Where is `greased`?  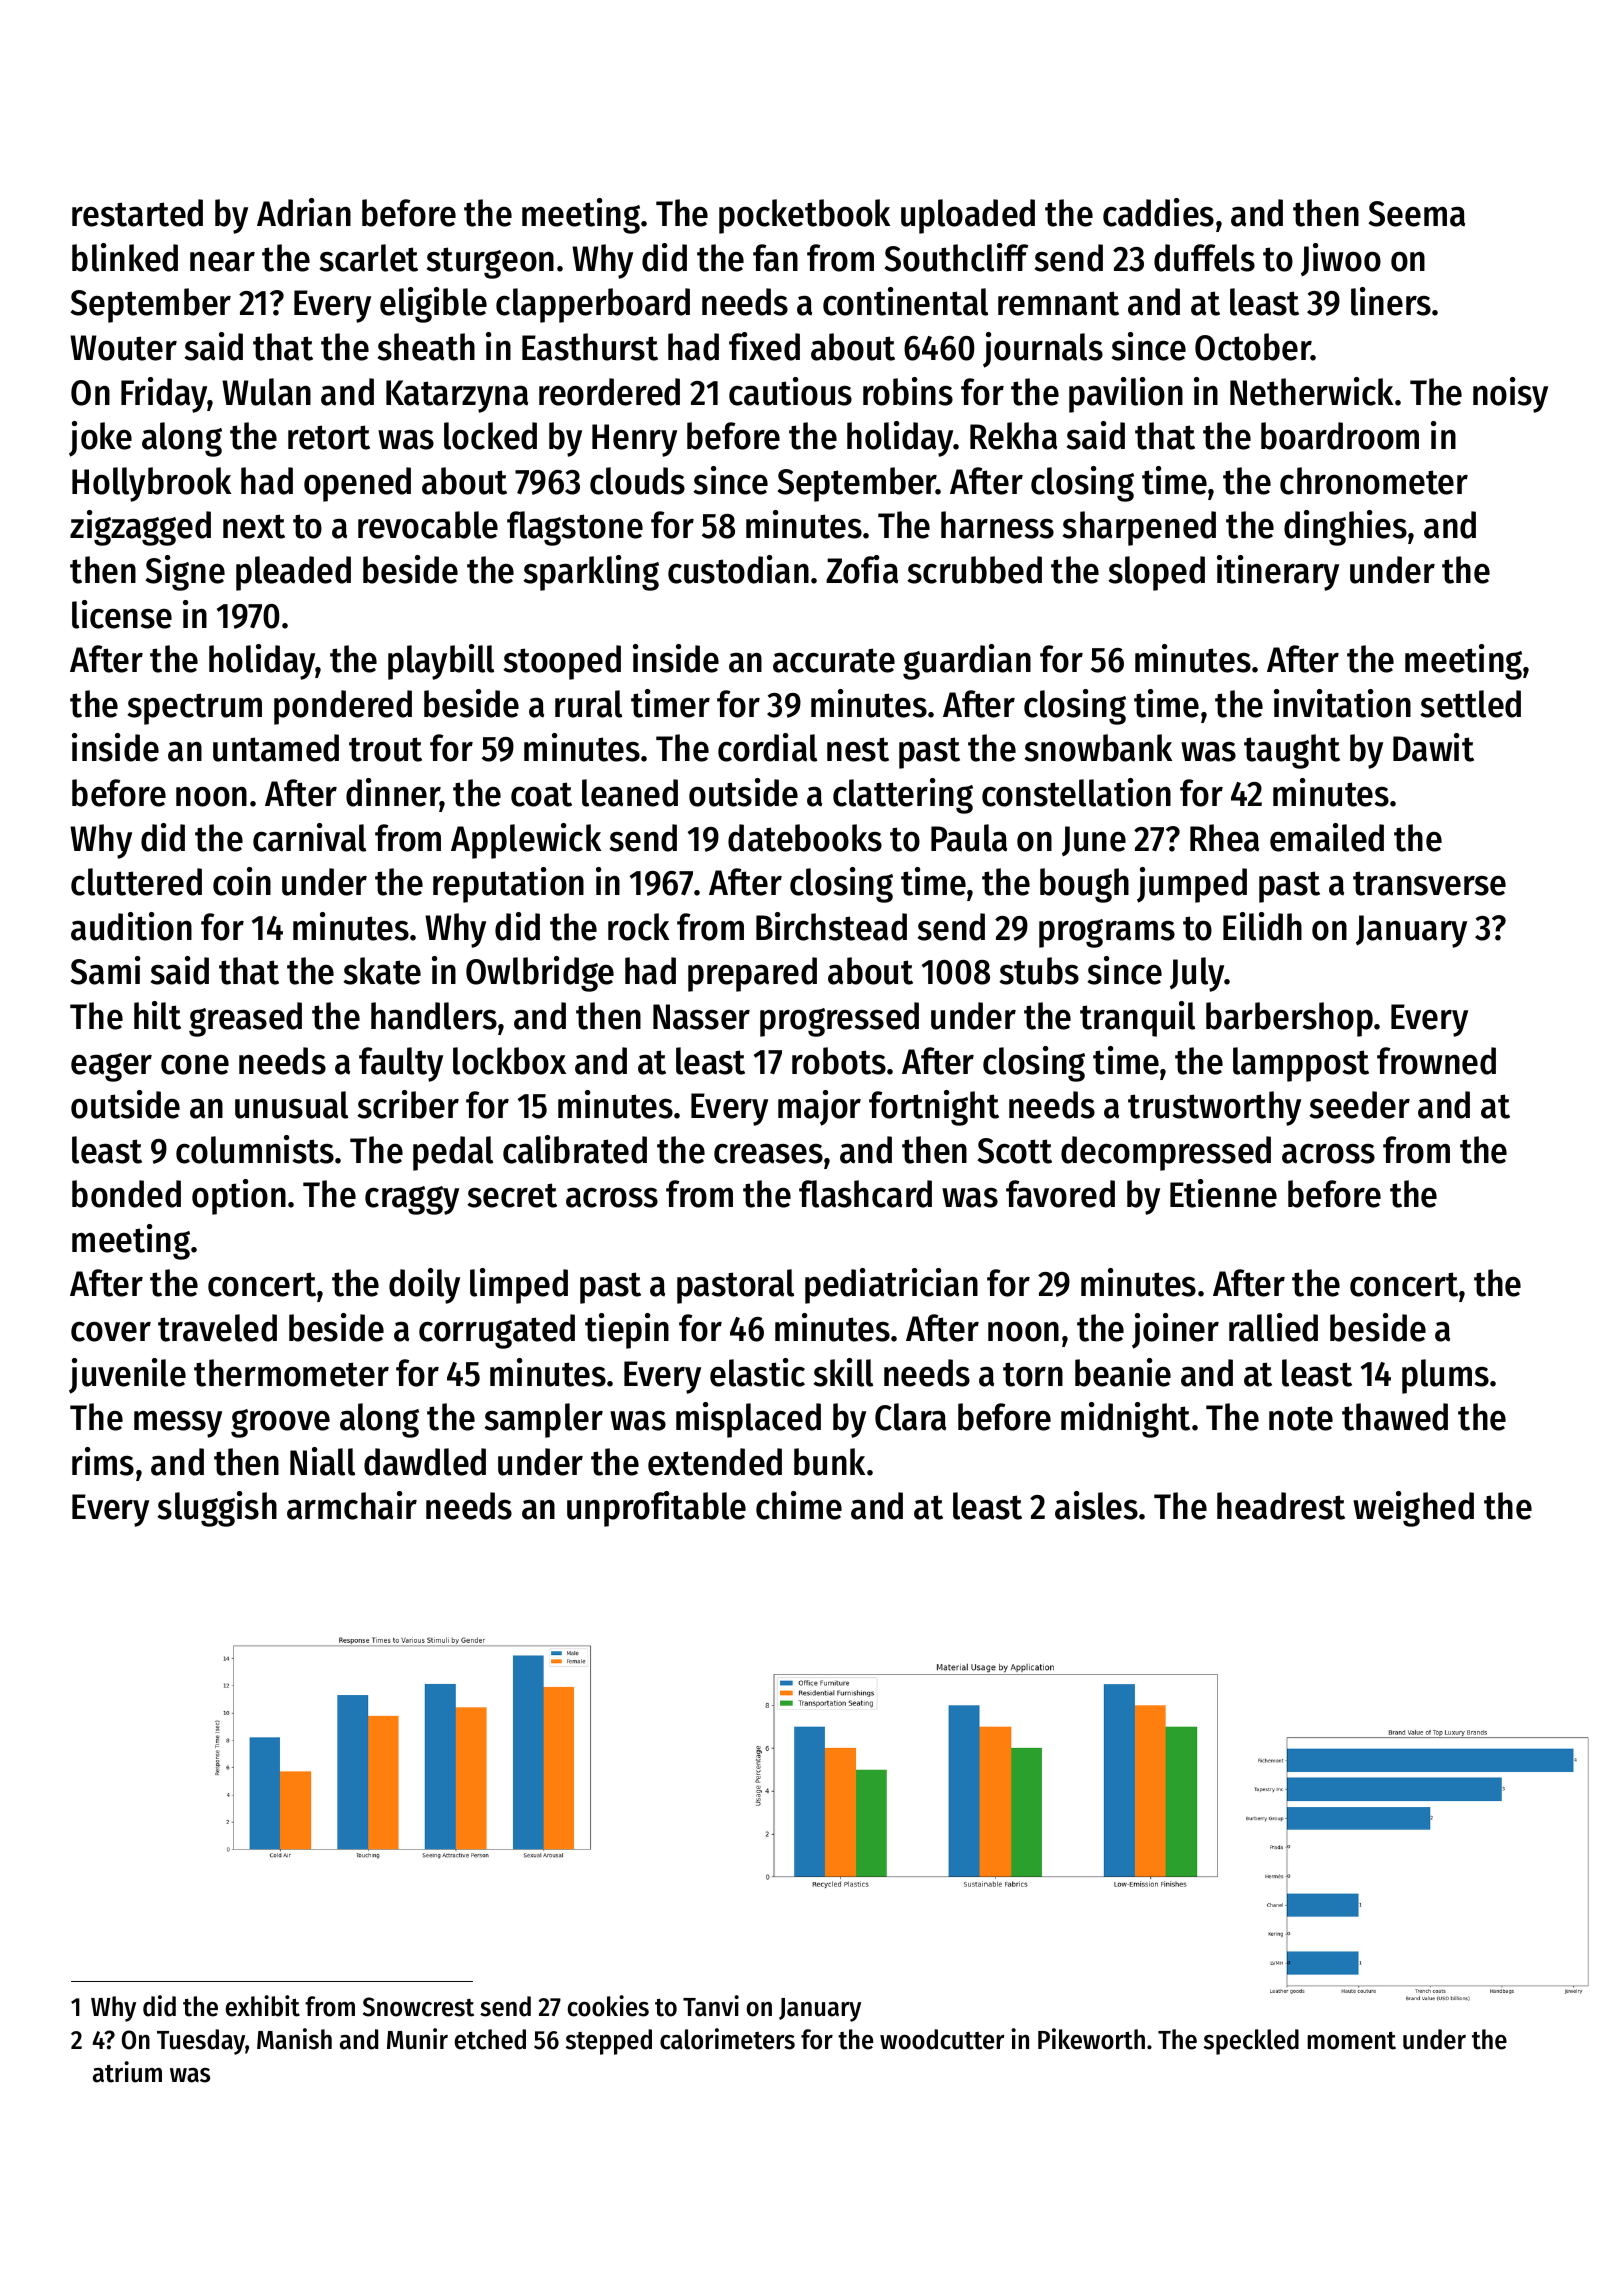 greased is located at coordinates (245, 1019).
